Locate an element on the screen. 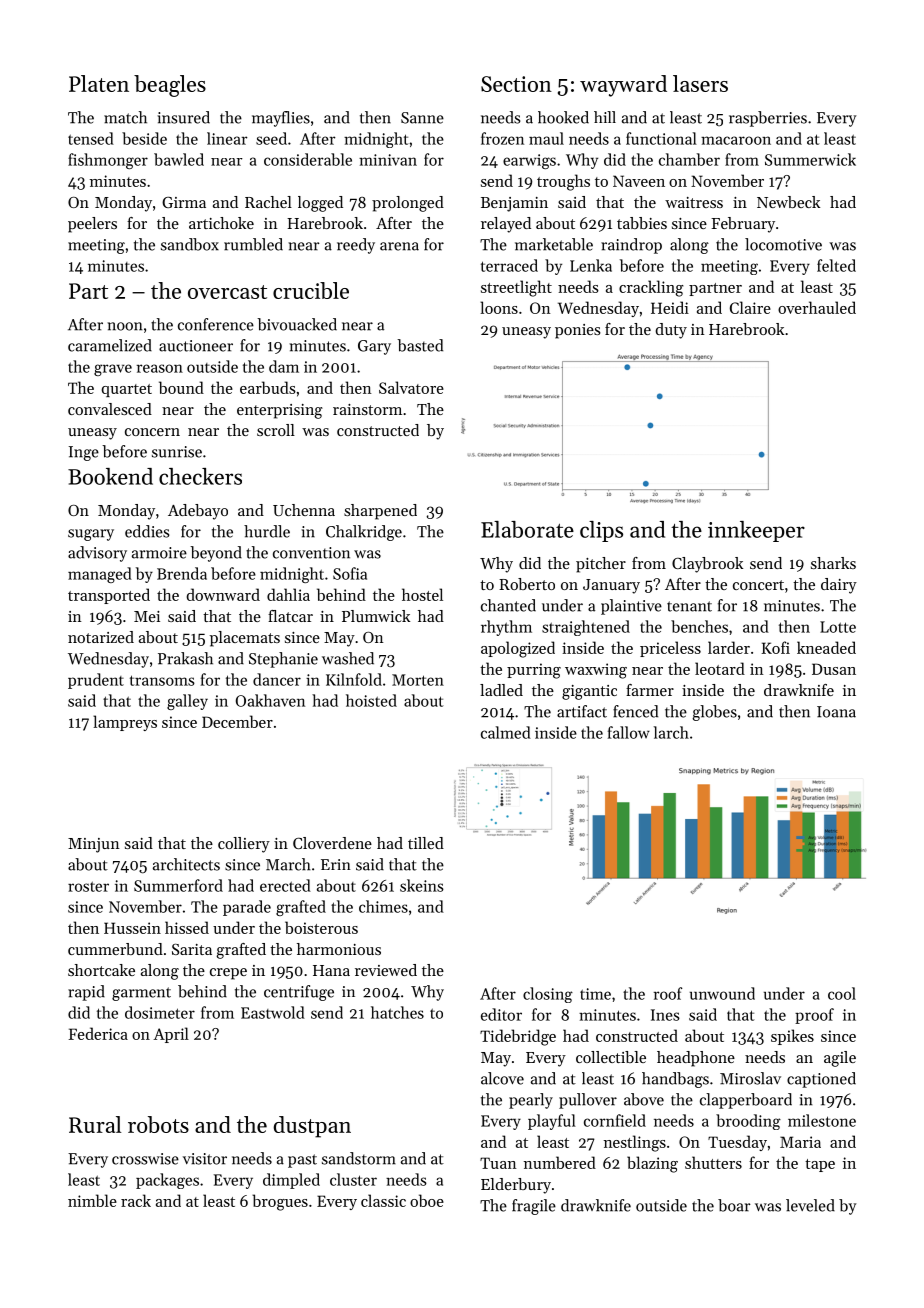 This screenshot has width=924, height=1308. Sanne is located at coordinates (422, 118).
